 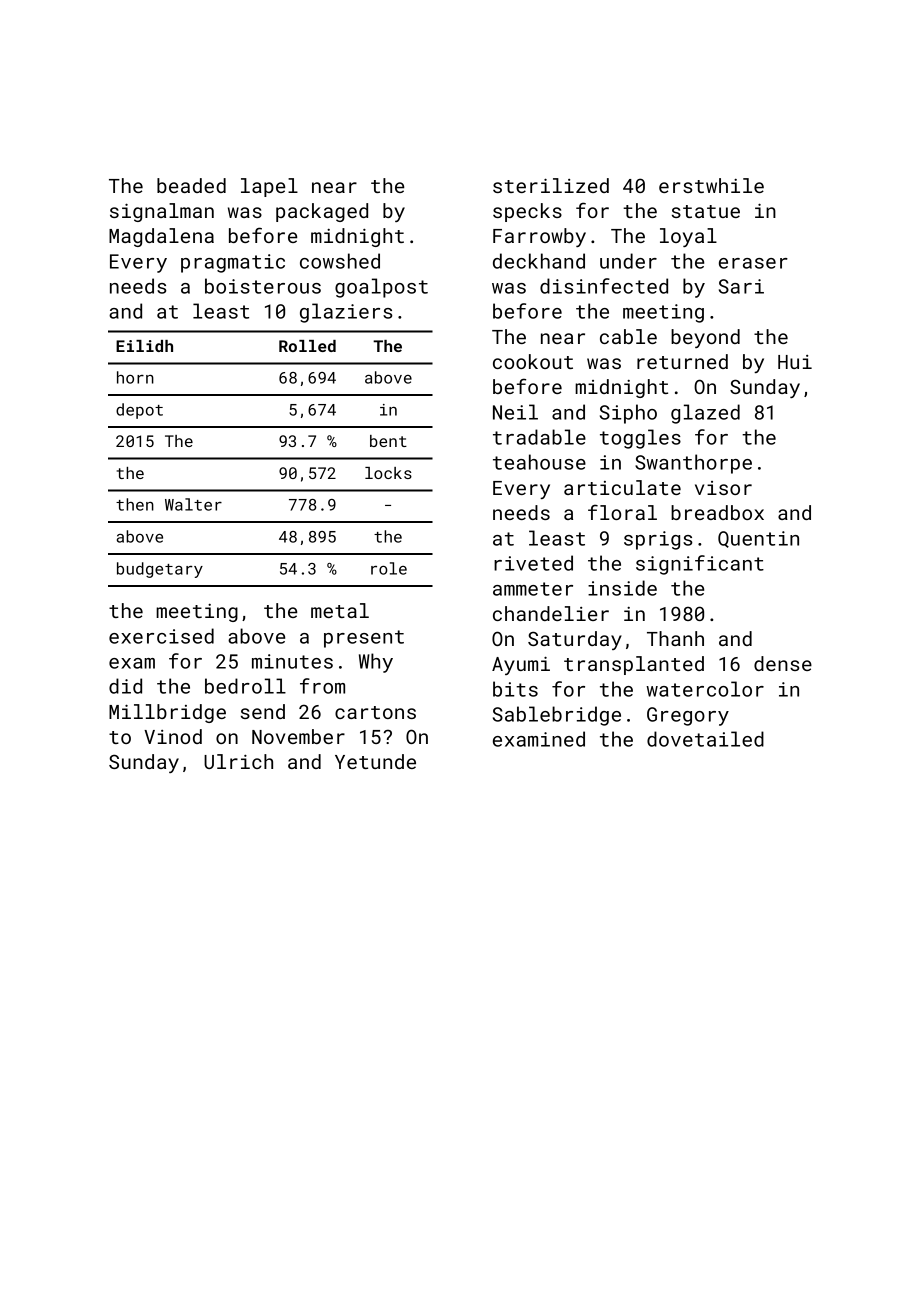 What do you see at coordinates (269, 187) in the screenshot?
I see `lapel` at bounding box center [269, 187].
